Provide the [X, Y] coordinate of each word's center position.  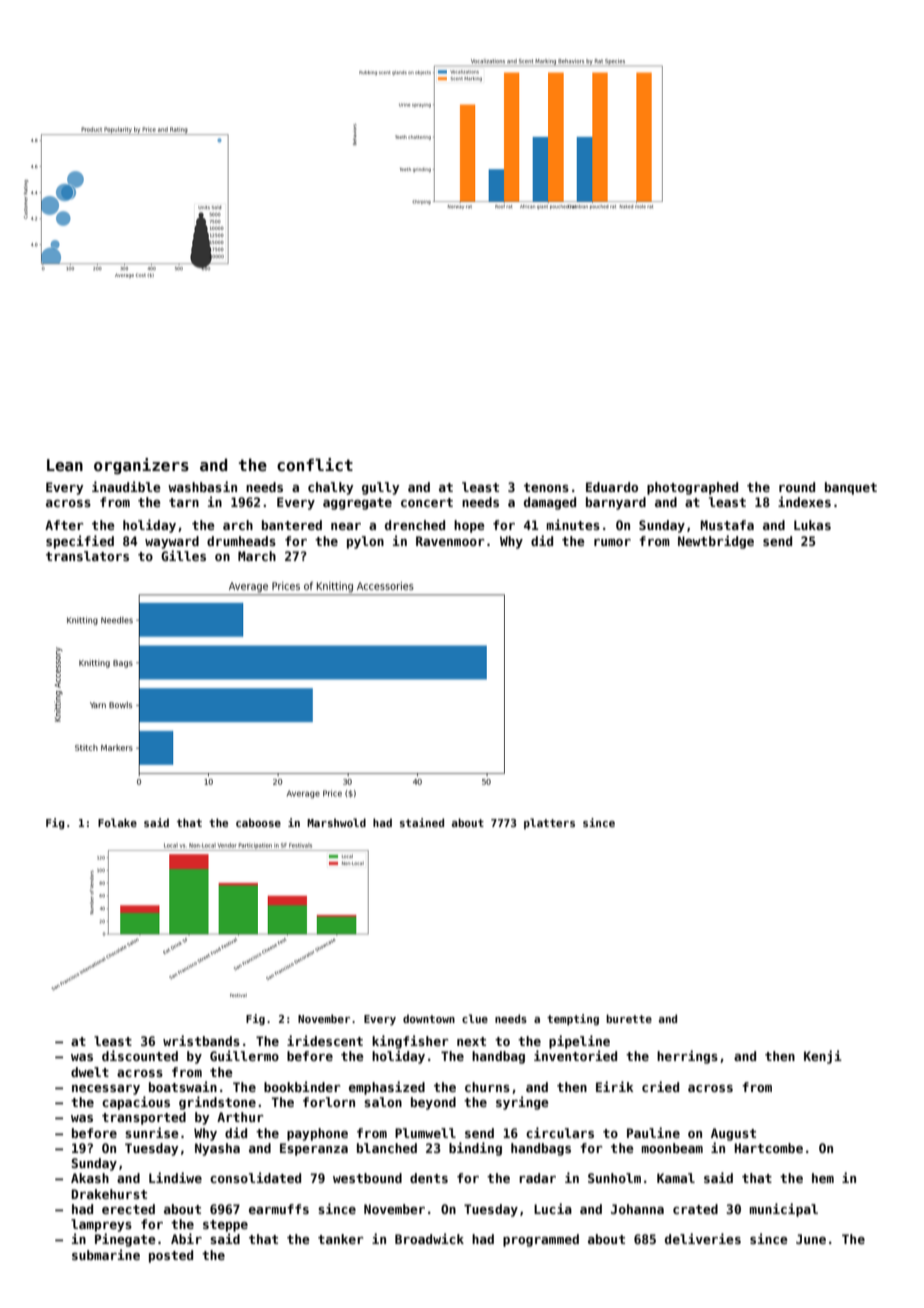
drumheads [241, 541]
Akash [90, 1178]
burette [629, 1018]
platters [549, 823]
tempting [573, 1019]
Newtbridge [716, 542]
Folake [117, 822]
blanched [387, 1148]
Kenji [823, 1057]
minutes [573, 524]
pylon [365, 542]
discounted [140, 1055]
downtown [429, 1018]
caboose [258, 822]
